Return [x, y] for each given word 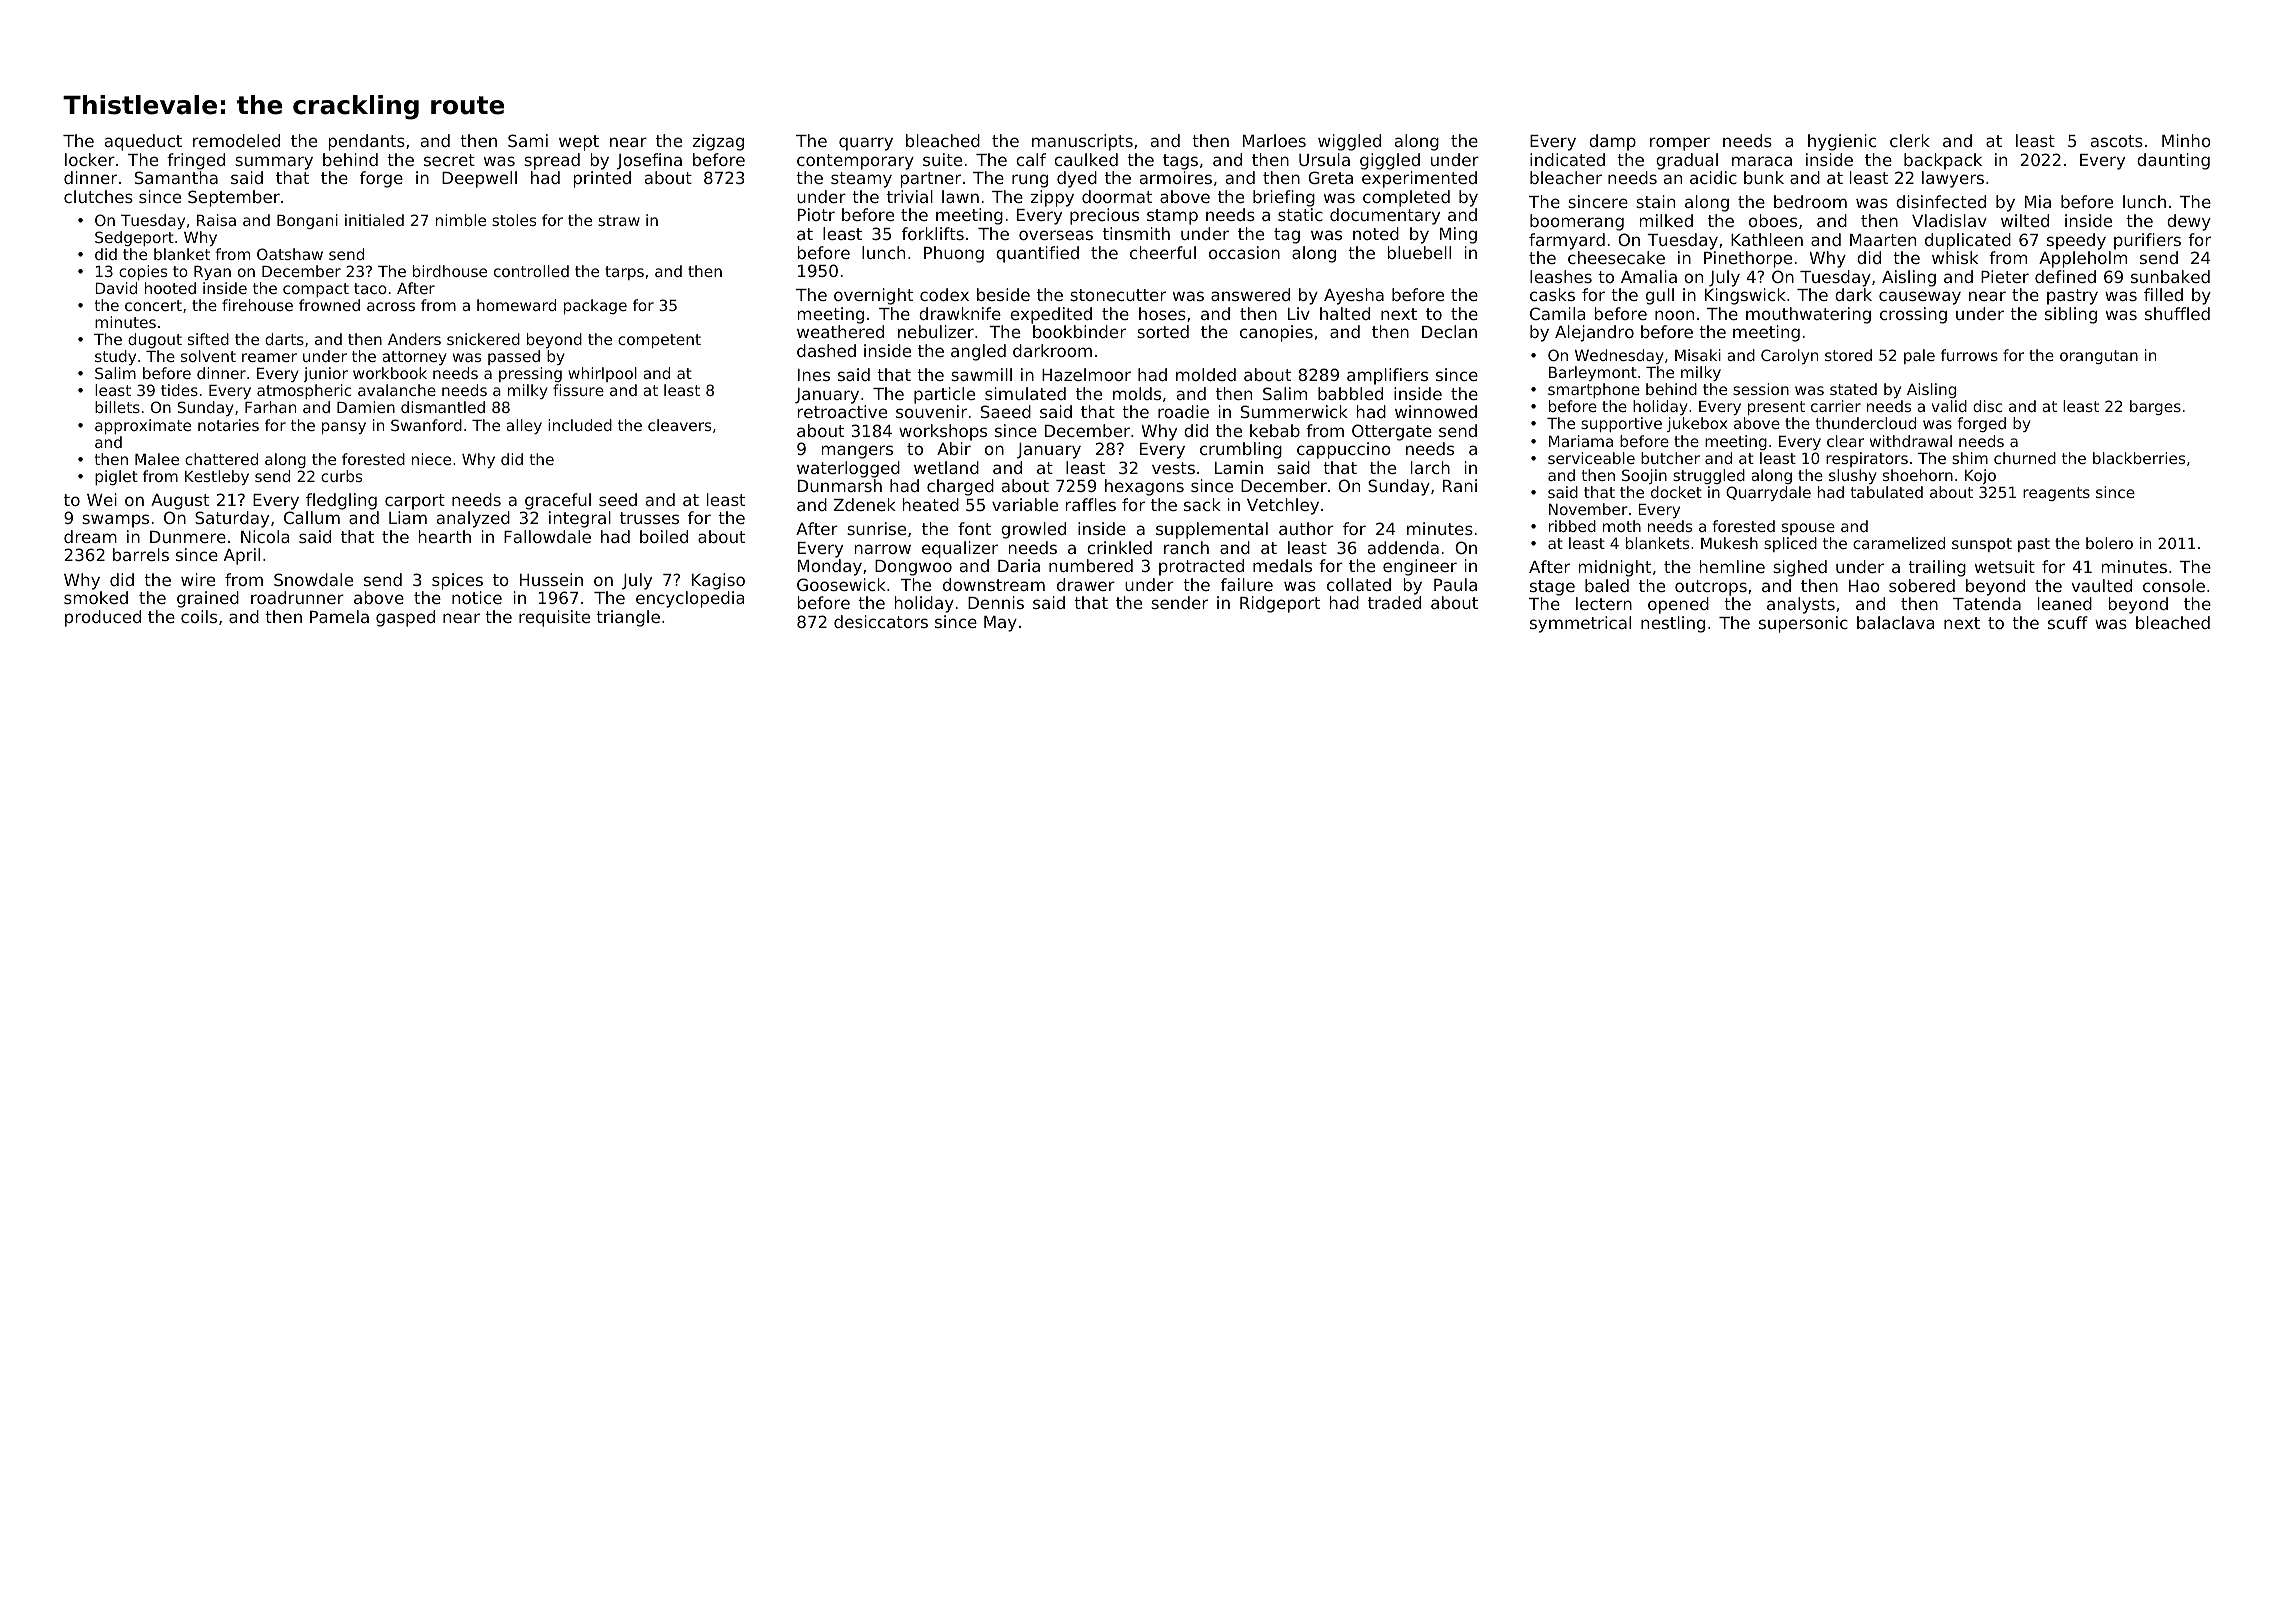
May [1000, 624]
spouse [1808, 529]
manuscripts [1082, 142]
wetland [946, 467]
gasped [405, 618]
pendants [367, 142]
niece [431, 459]
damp [1612, 142]
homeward [516, 305]
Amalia [1649, 276]
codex [944, 294]
